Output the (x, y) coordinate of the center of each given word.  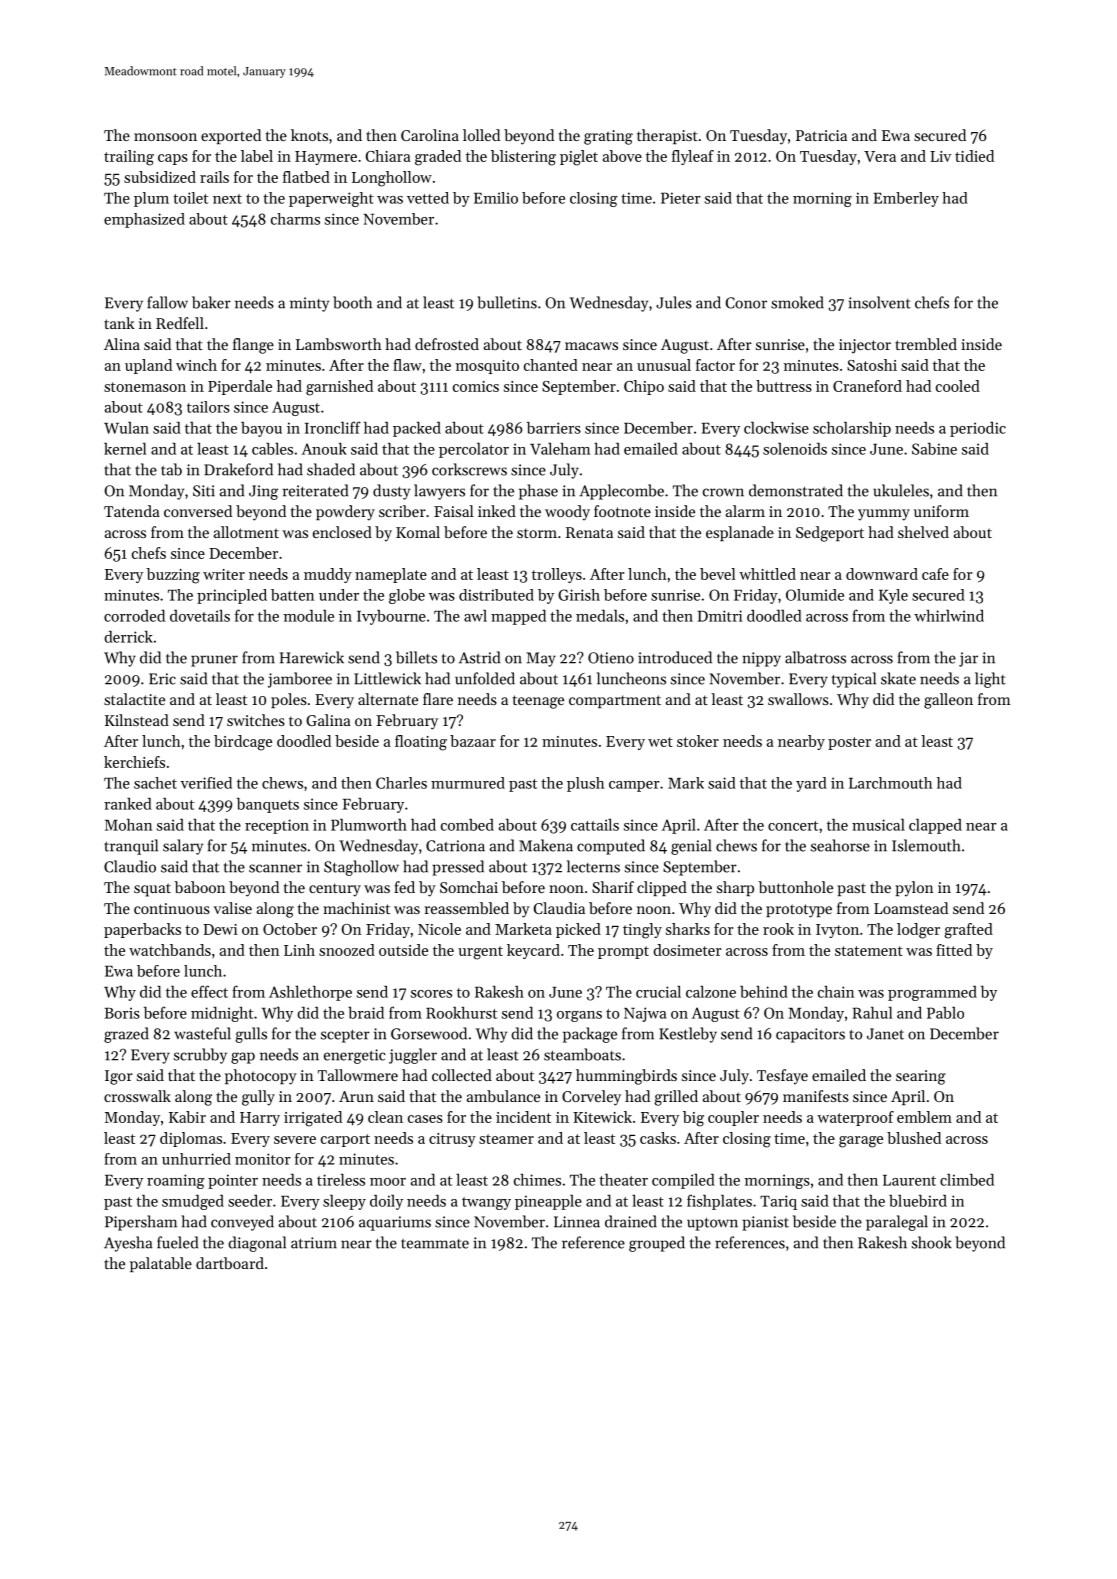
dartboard (230, 1263)
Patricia (821, 135)
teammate (435, 1244)
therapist (667, 136)
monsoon (165, 137)
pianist (765, 1223)
